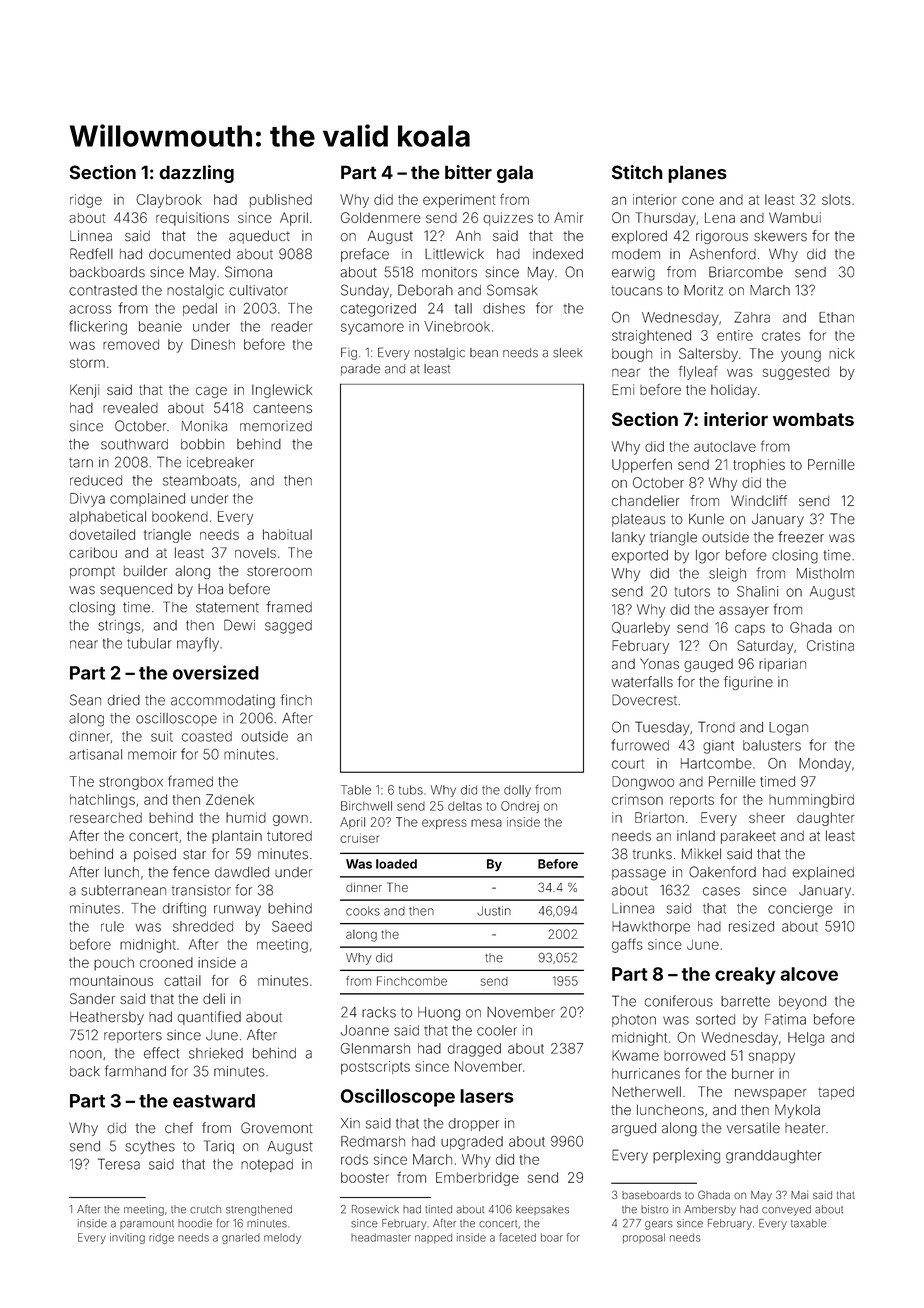  What do you see at coordinates (288, 627) in the screenshot?
I see `sagged` at bounding box center [288, 627].
